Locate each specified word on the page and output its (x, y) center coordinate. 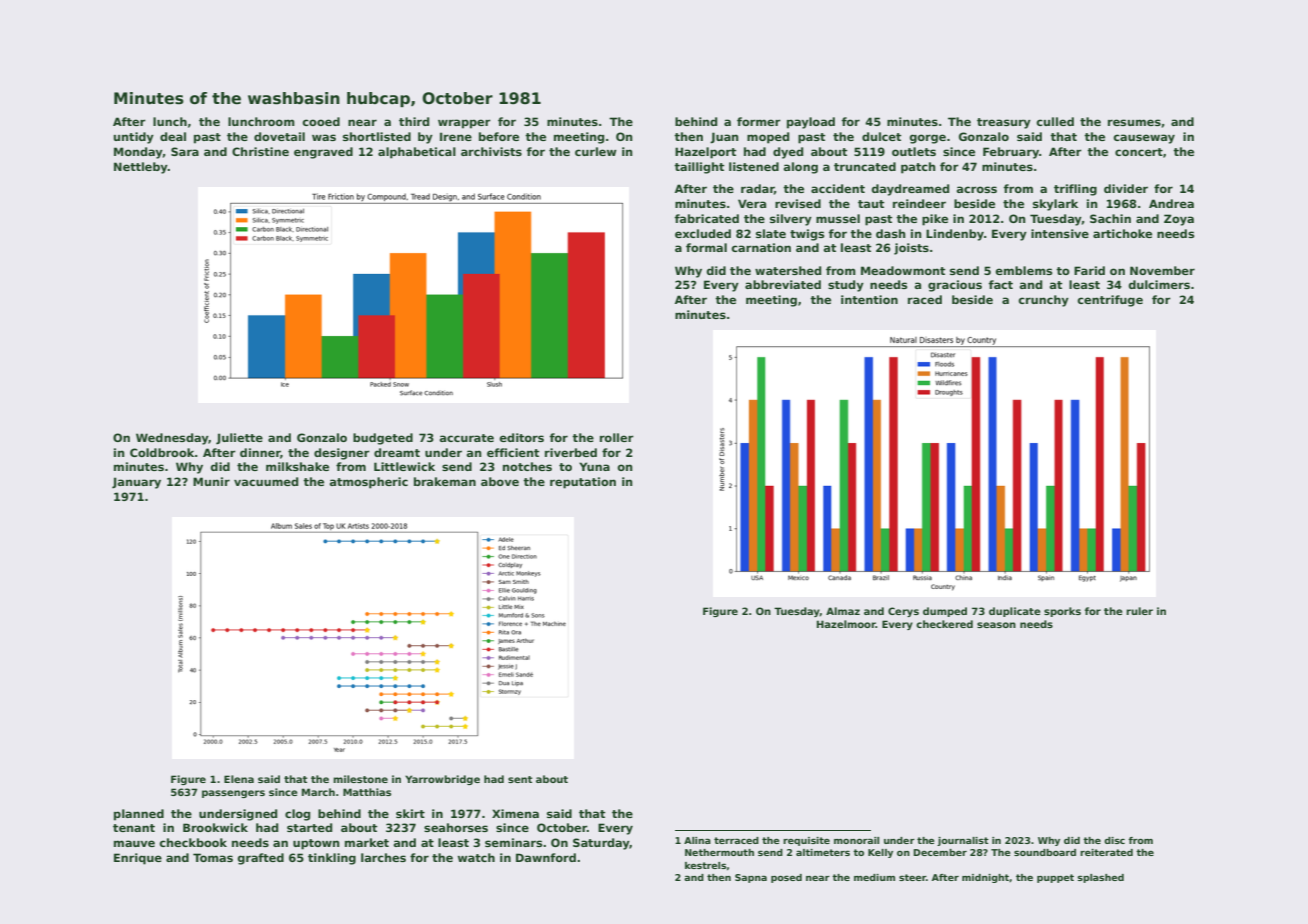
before (499, 136)
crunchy (1043, 301)
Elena (239, 779)
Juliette (239, 439)
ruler (1139, 611)
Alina (697, 840)
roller (617, 437)
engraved (323, 153)
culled (1055, 121)
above (500, 481)
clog (297, 815)
